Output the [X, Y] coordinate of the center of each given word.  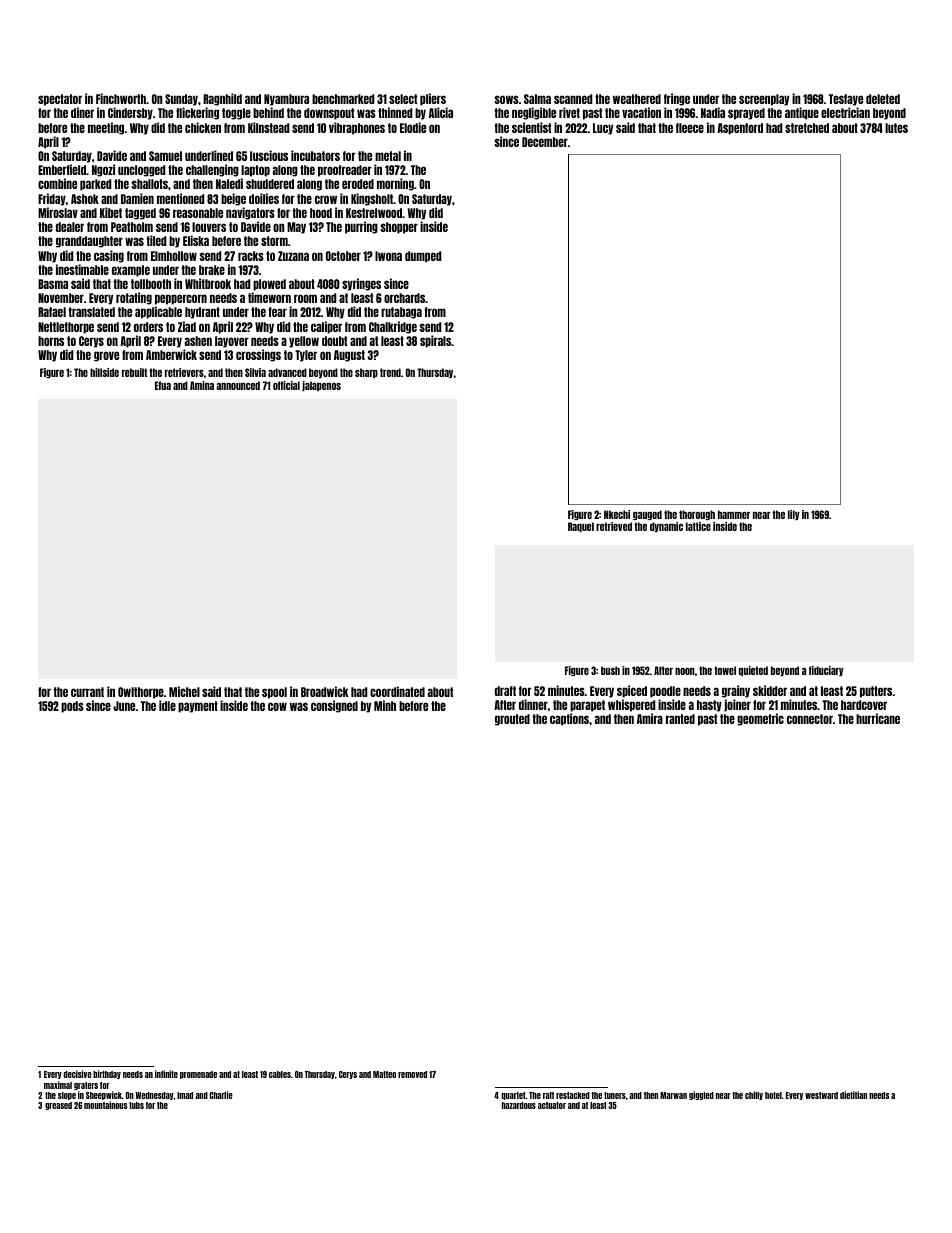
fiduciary [826, 671]
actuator [552, 1105]
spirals [435, 341]
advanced [287, 372]
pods [72, 707]
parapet [587, 706]
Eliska [196, 240]
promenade [198, 1075]
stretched [807, 128]
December [545, 142]
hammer [734, 514]
